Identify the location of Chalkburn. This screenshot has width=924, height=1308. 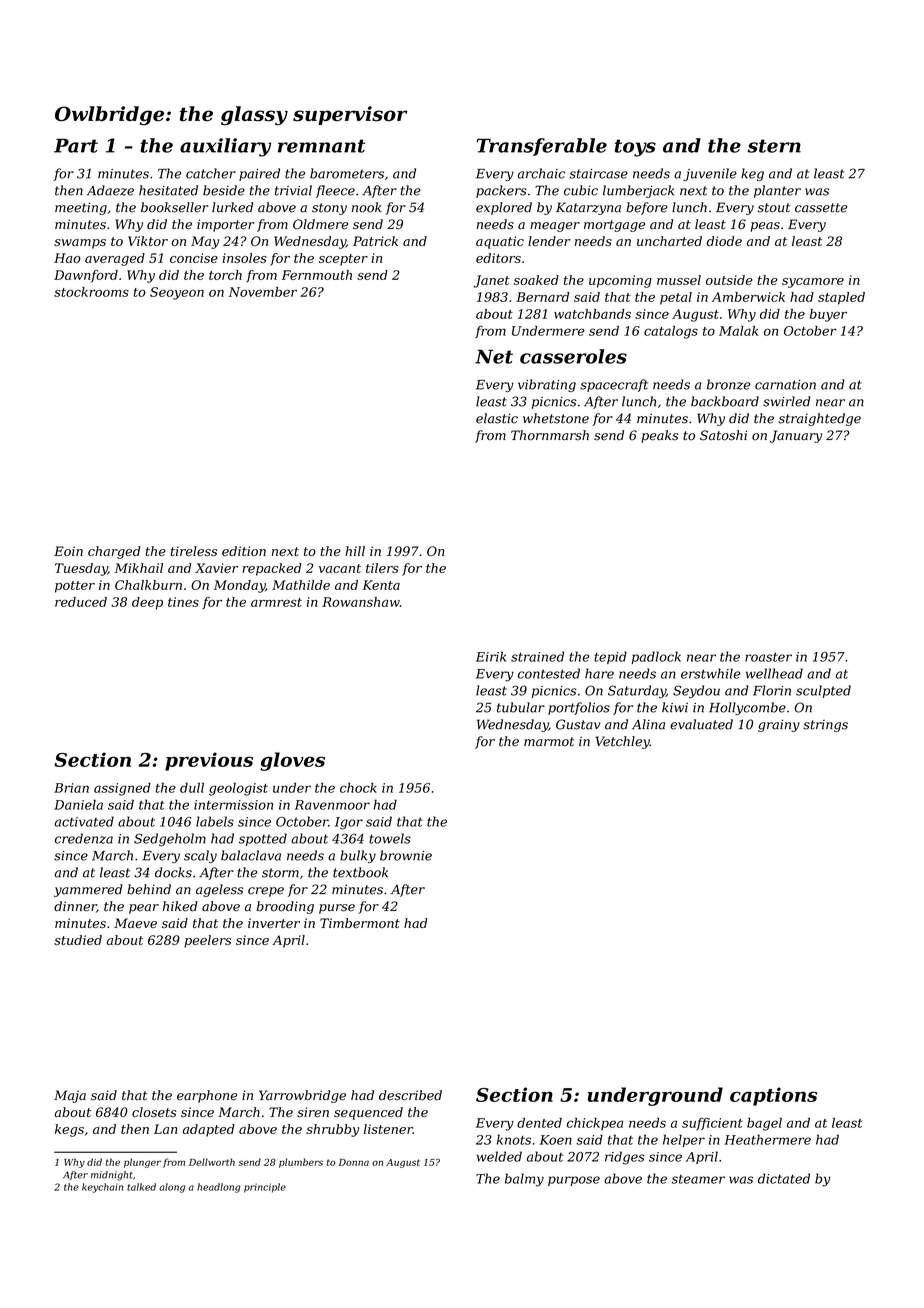
(148, 585).
